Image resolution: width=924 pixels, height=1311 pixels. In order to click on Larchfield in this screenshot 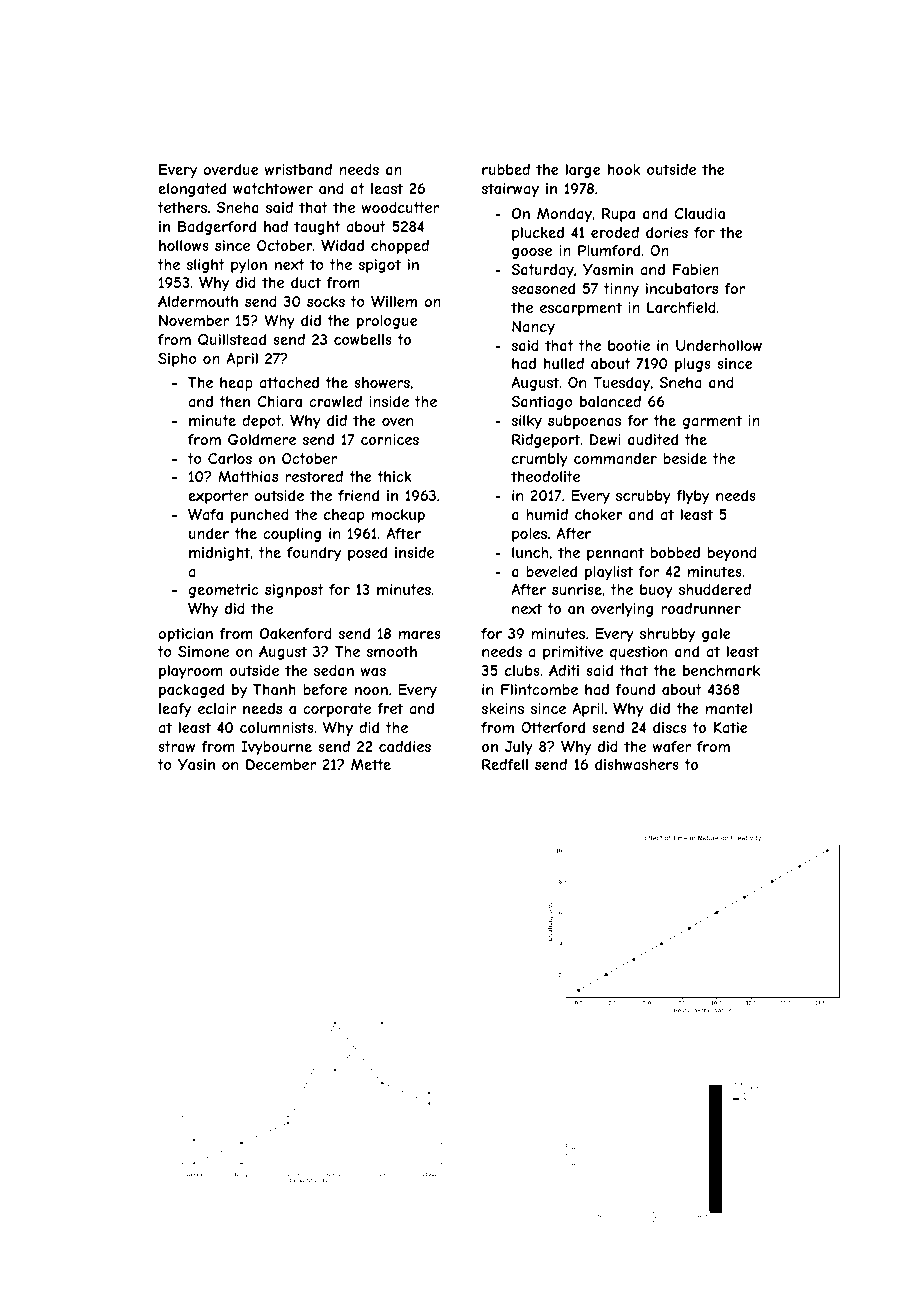, I will do `click(681, 307)`.
